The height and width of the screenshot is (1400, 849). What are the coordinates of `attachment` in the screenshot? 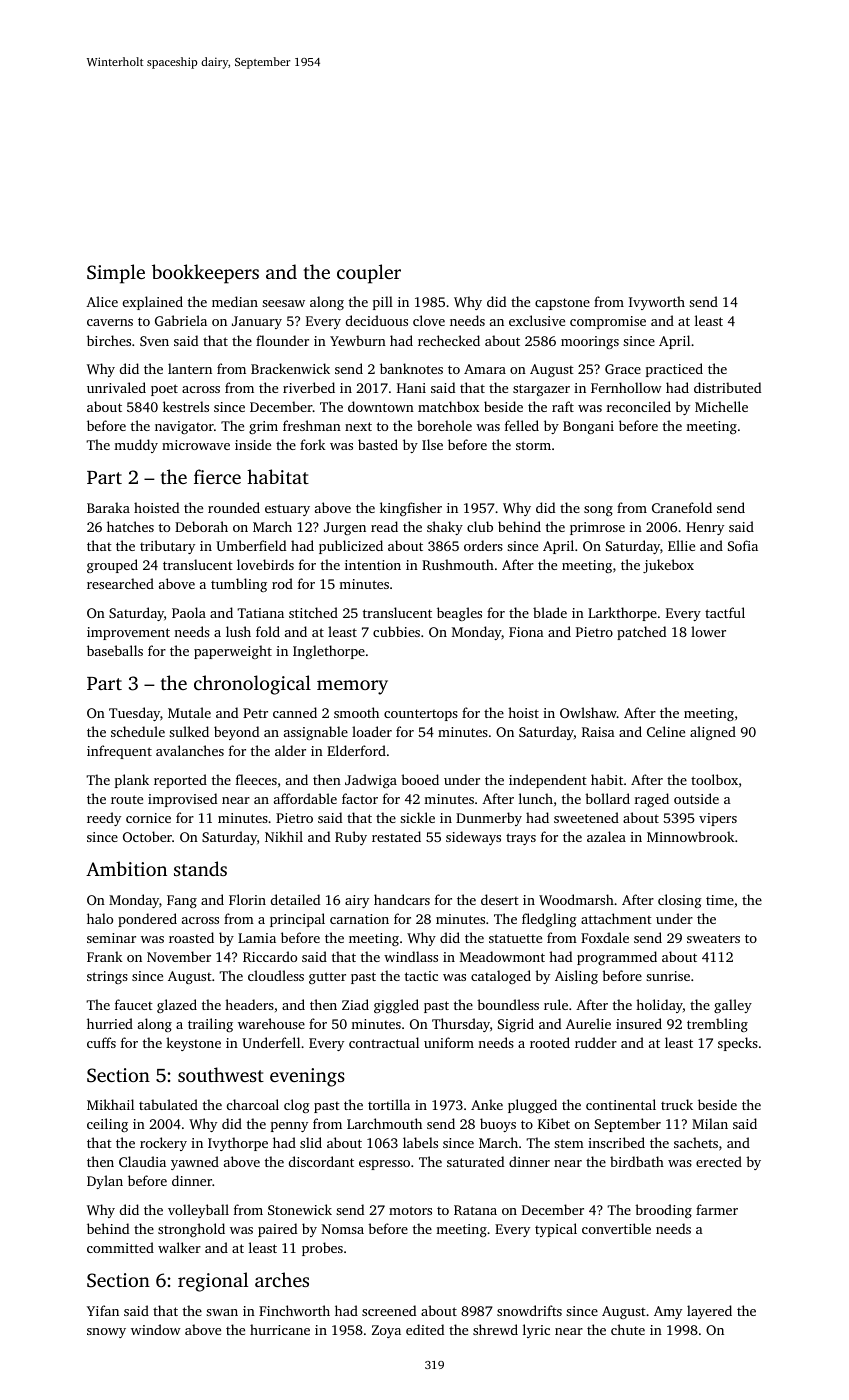 It's located at (616, 918).
